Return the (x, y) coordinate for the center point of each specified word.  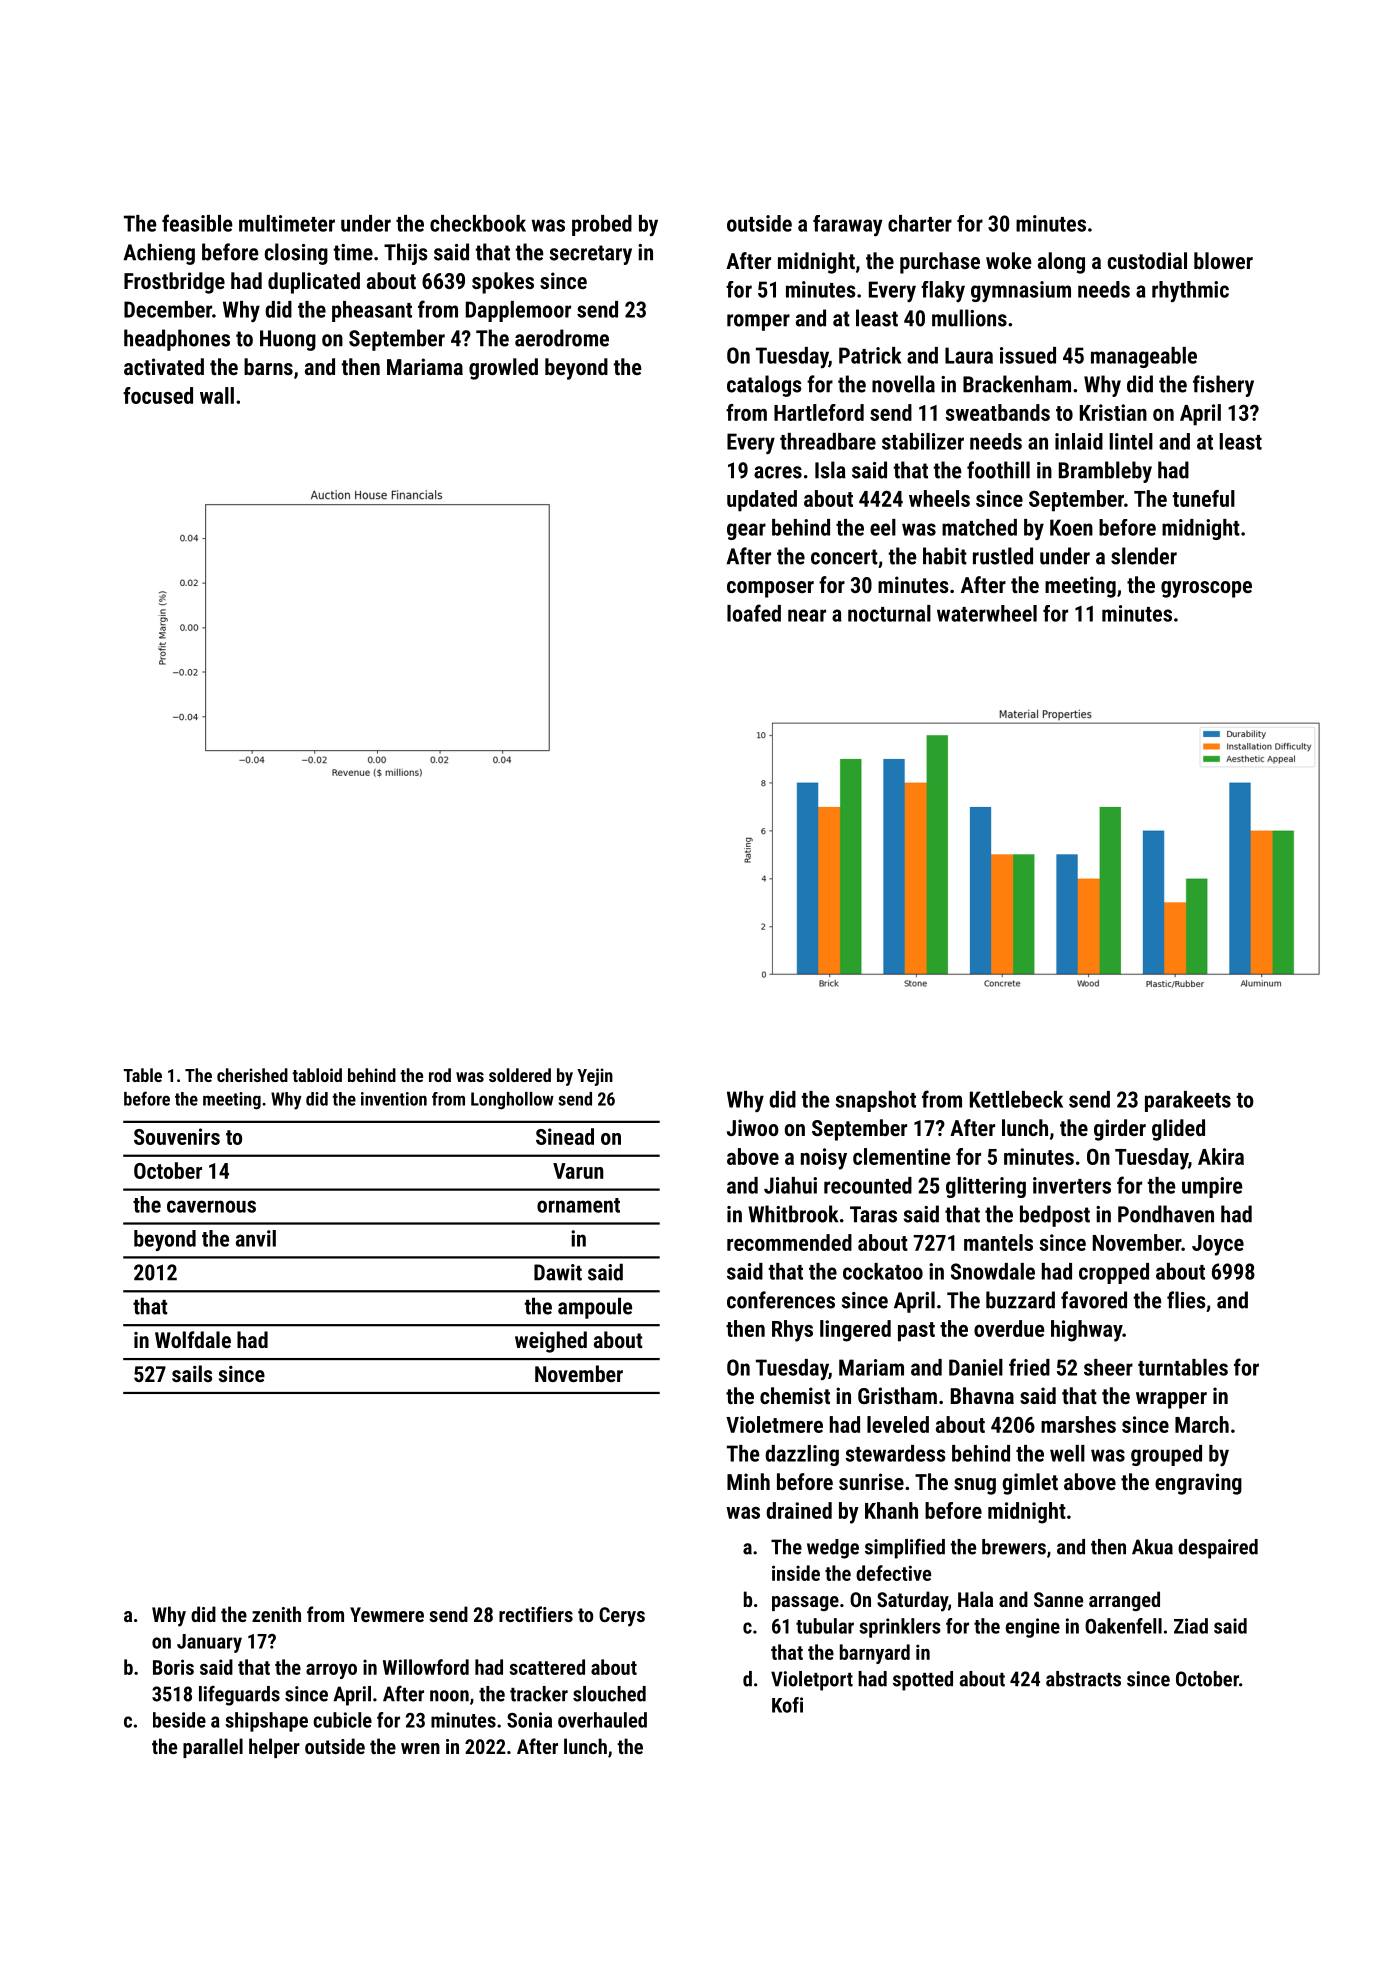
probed (602, 225)
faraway (847, 225)
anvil (256, 1238)
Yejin (595, 1077)
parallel (213, 1748)
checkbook (478, 223)
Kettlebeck (1016, 1099)
